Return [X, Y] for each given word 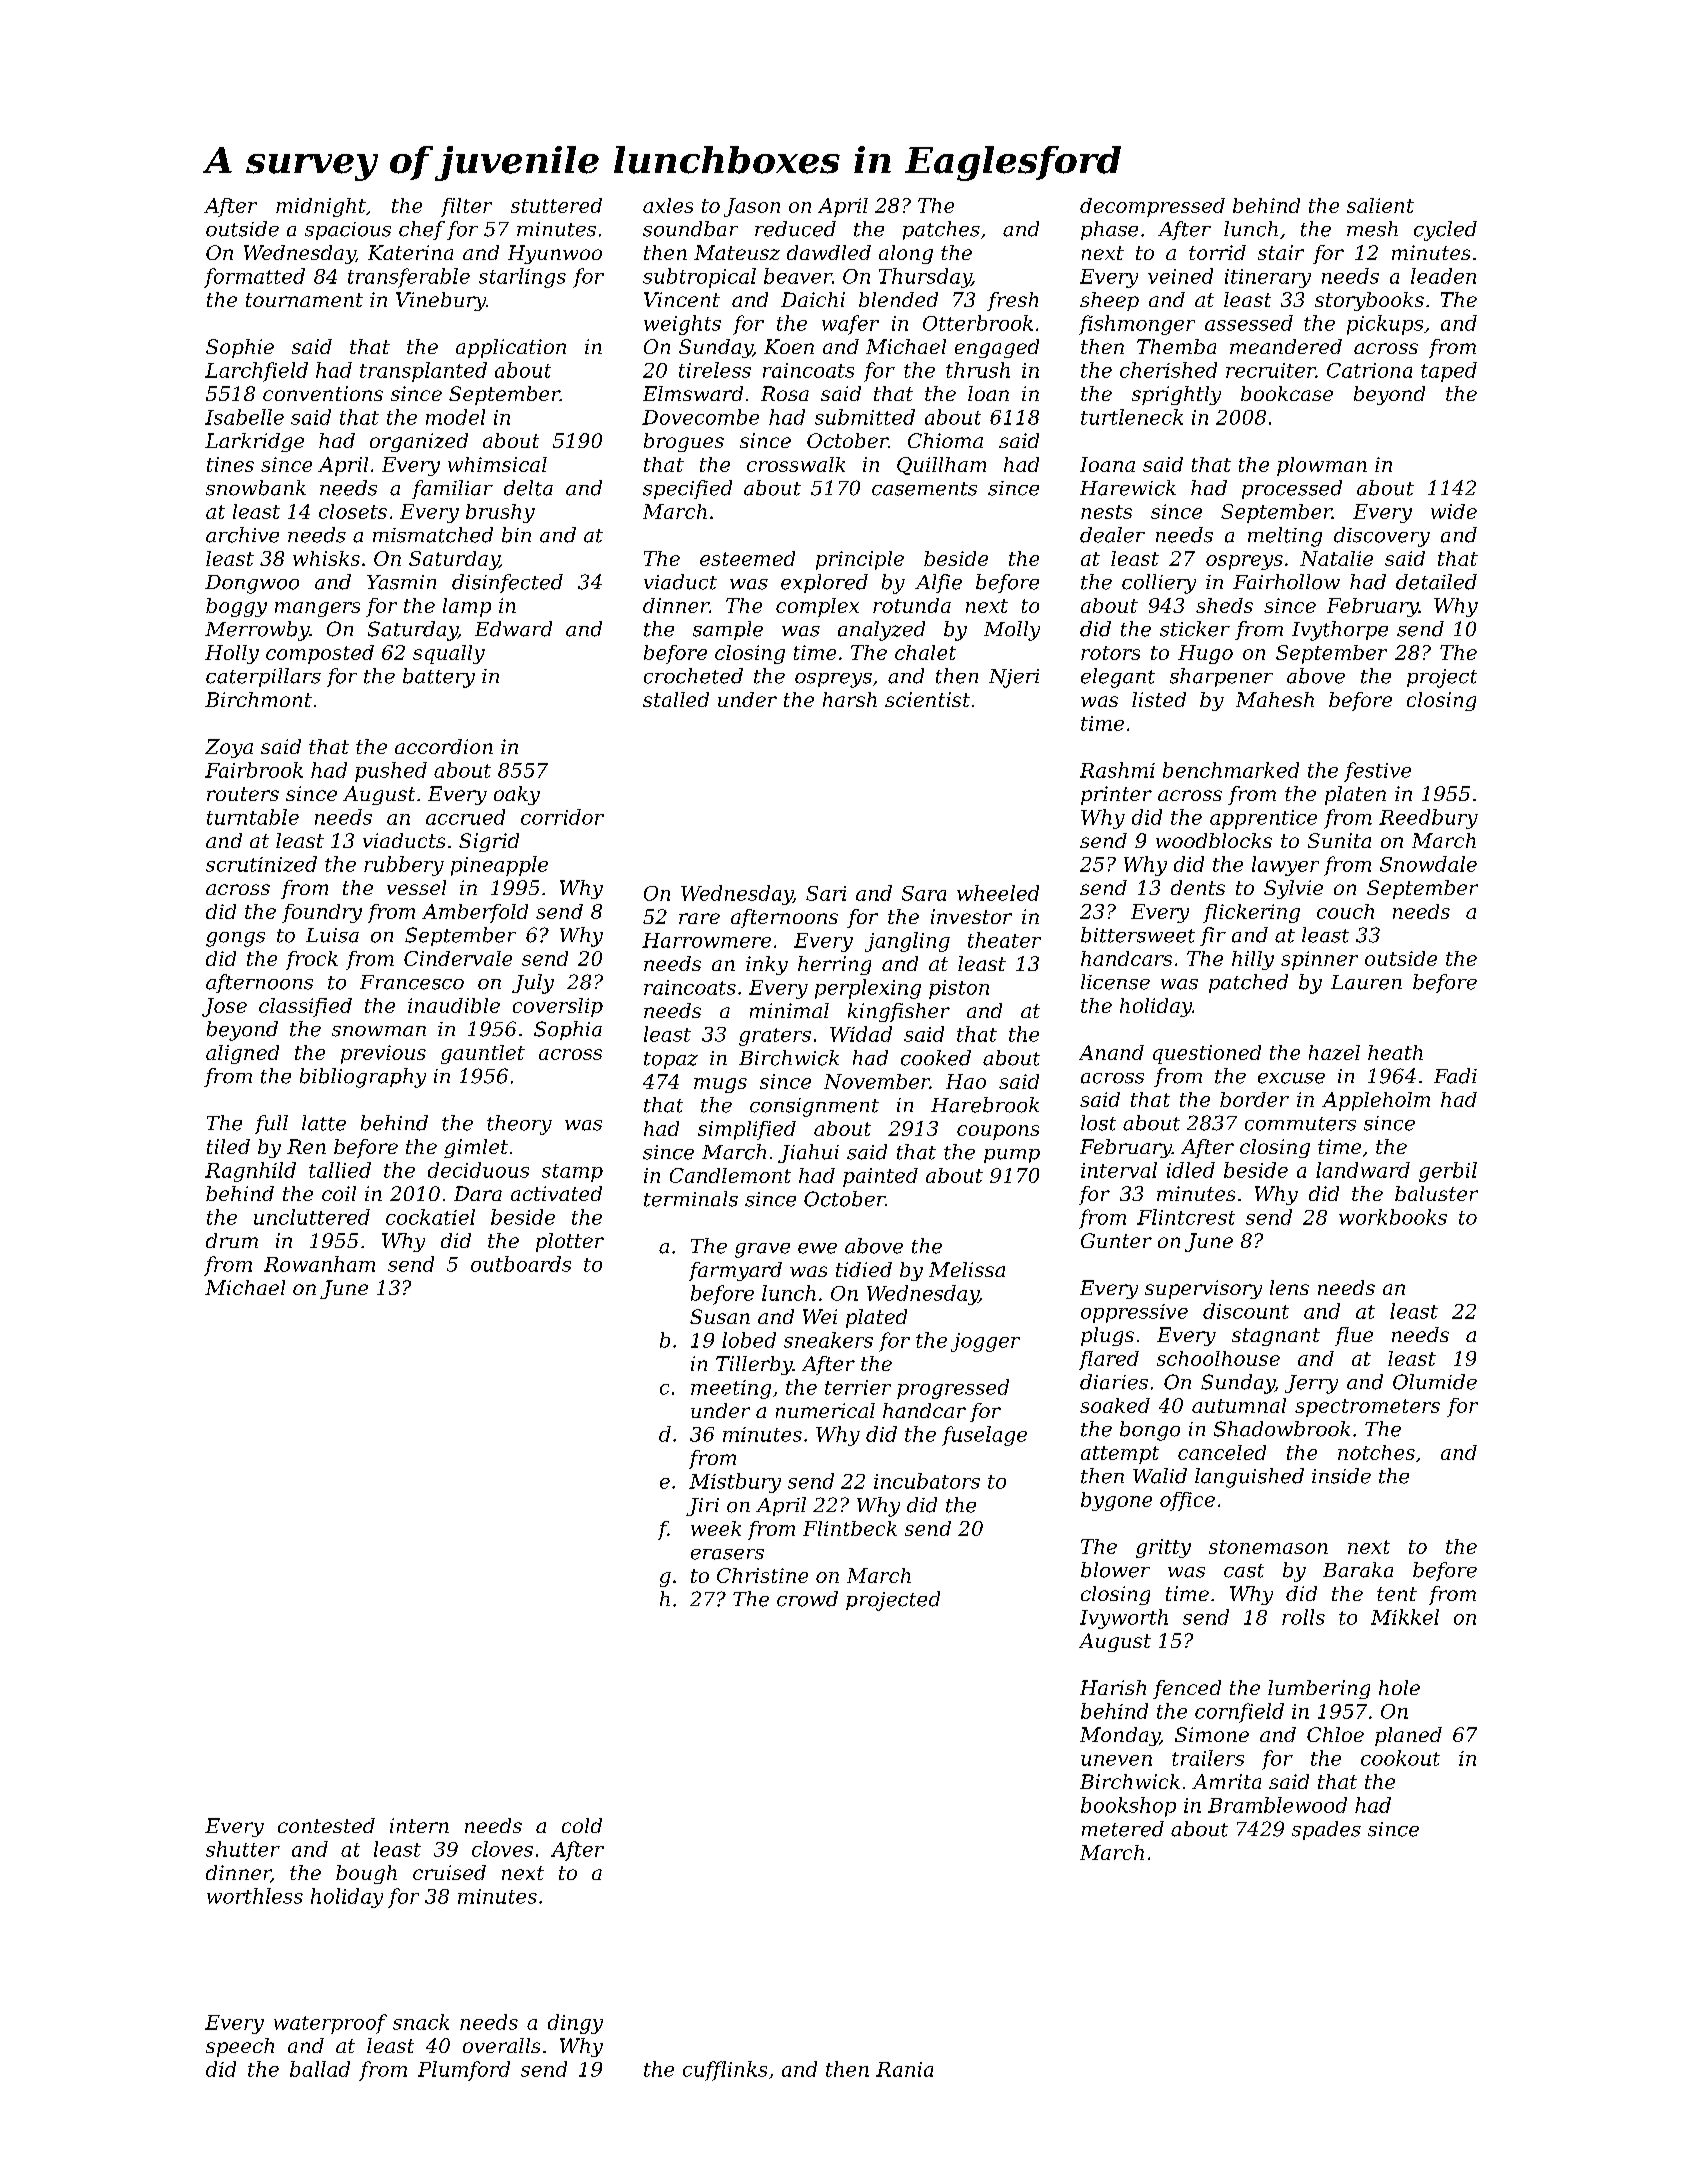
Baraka [1358, 1570]
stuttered [556, 205]
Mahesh [1275, 699]
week [716, 1528]
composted [320, 654]
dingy [575, 2024]
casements [924, 489]
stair [1281, 252]
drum [232, 1240]
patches [941, 230]
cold [582, 1825]
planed [1408, 1736]
